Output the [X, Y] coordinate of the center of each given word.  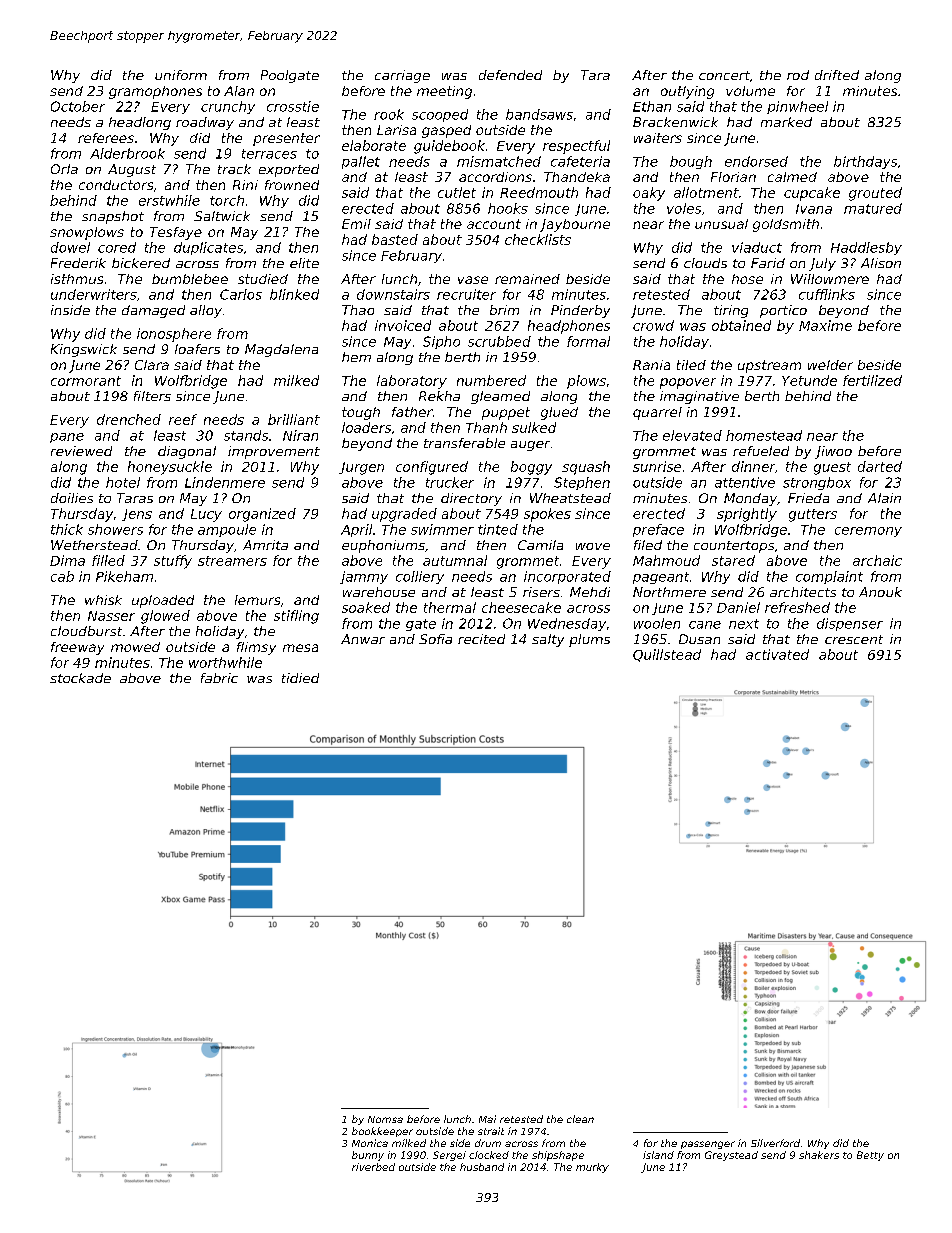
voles [684, 208]
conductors [116, 185]
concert [724, 75]
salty [548, 640]
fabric [219, 678]
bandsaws [539, 114]
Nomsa [385, 1119]
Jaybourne [575, 225]
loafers [197, 349]
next [744, 624]
